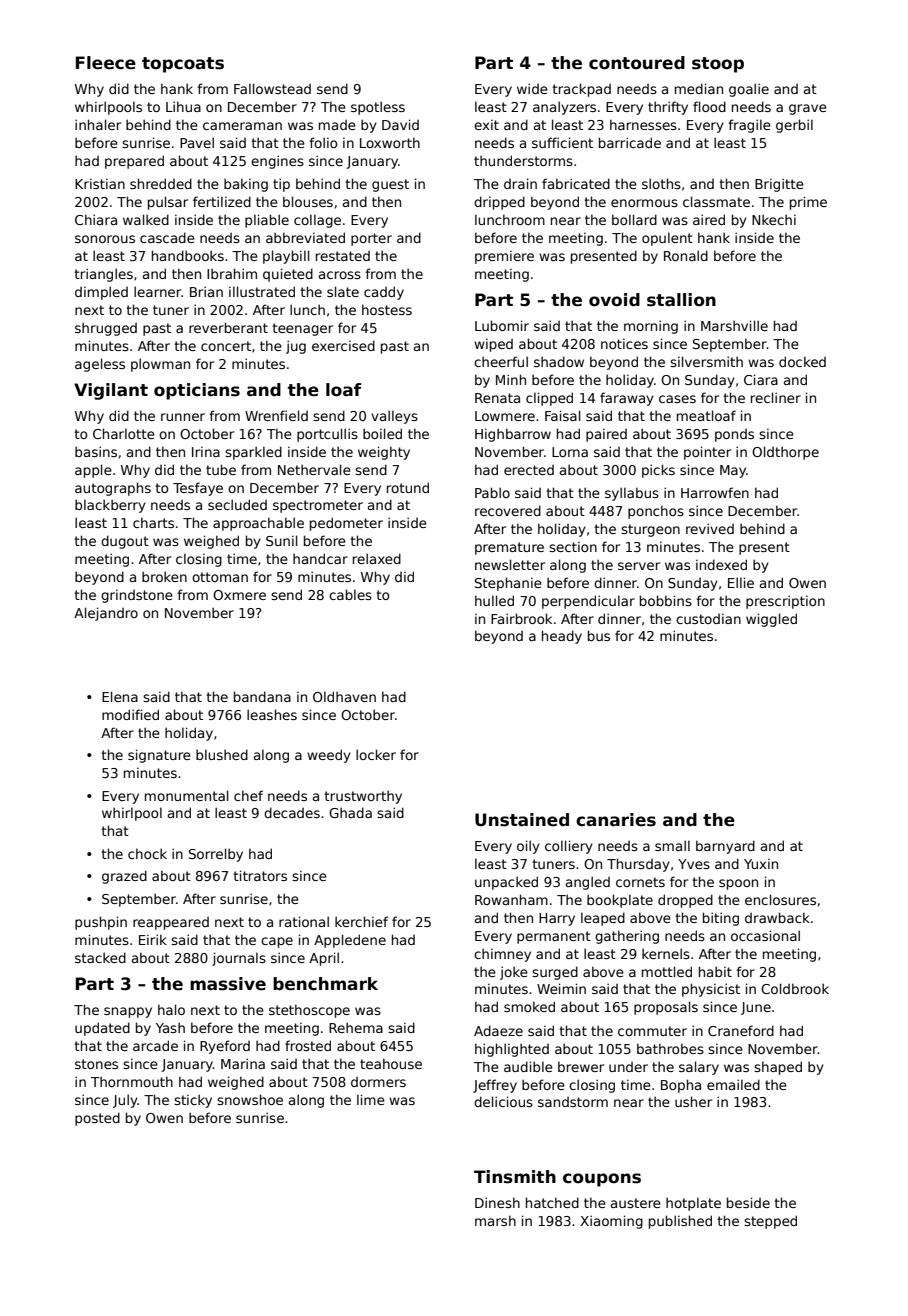 Image resolution: width=908 pixels, height=1316 pixels. What do you see at coordinates (216, 855) in the document?
I see `Sorrelby` at bounding box center [216, 855].
